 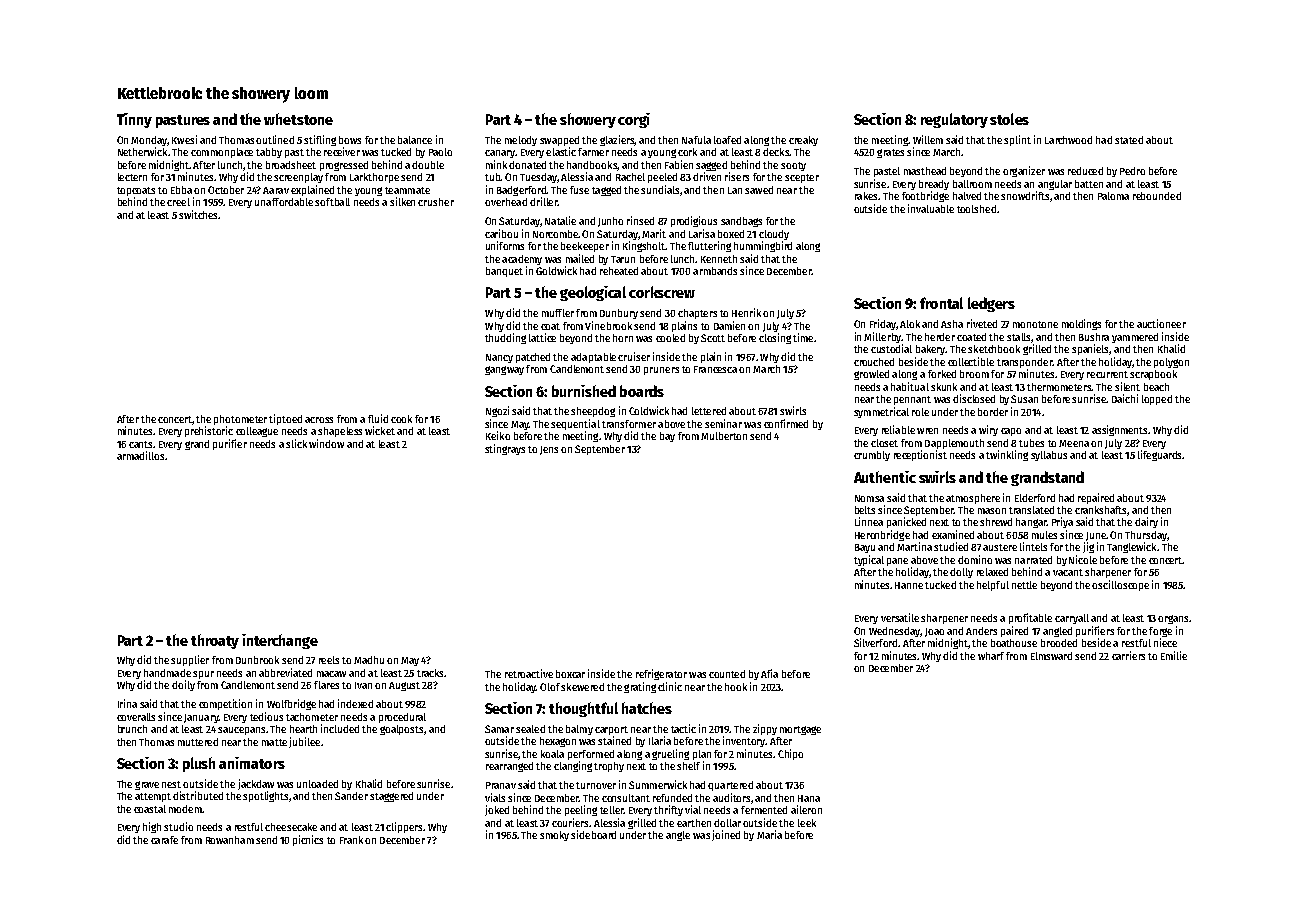 I want to click on thudding, so click(x=505, y=338).
